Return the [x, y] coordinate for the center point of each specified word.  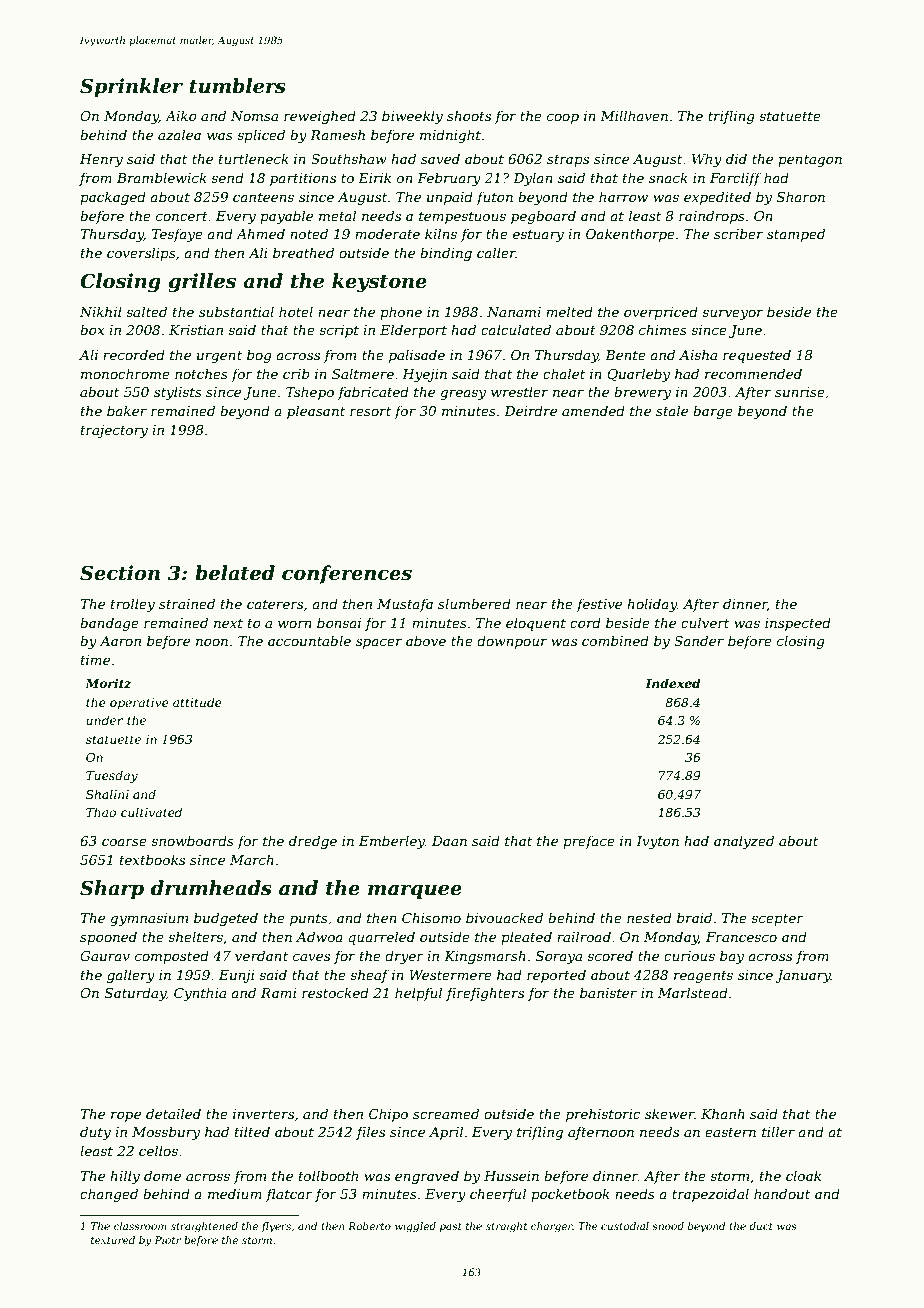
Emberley [392, 842]
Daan [449, 841]
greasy [463, 394]
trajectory [114, 431]
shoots [469, 115]
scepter [777, 920]
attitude [197, 702]
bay [732, 957]
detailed [173, 1113]
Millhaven [634, 115]
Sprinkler [131, 87]
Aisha [698, 354]
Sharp [112, 889]
